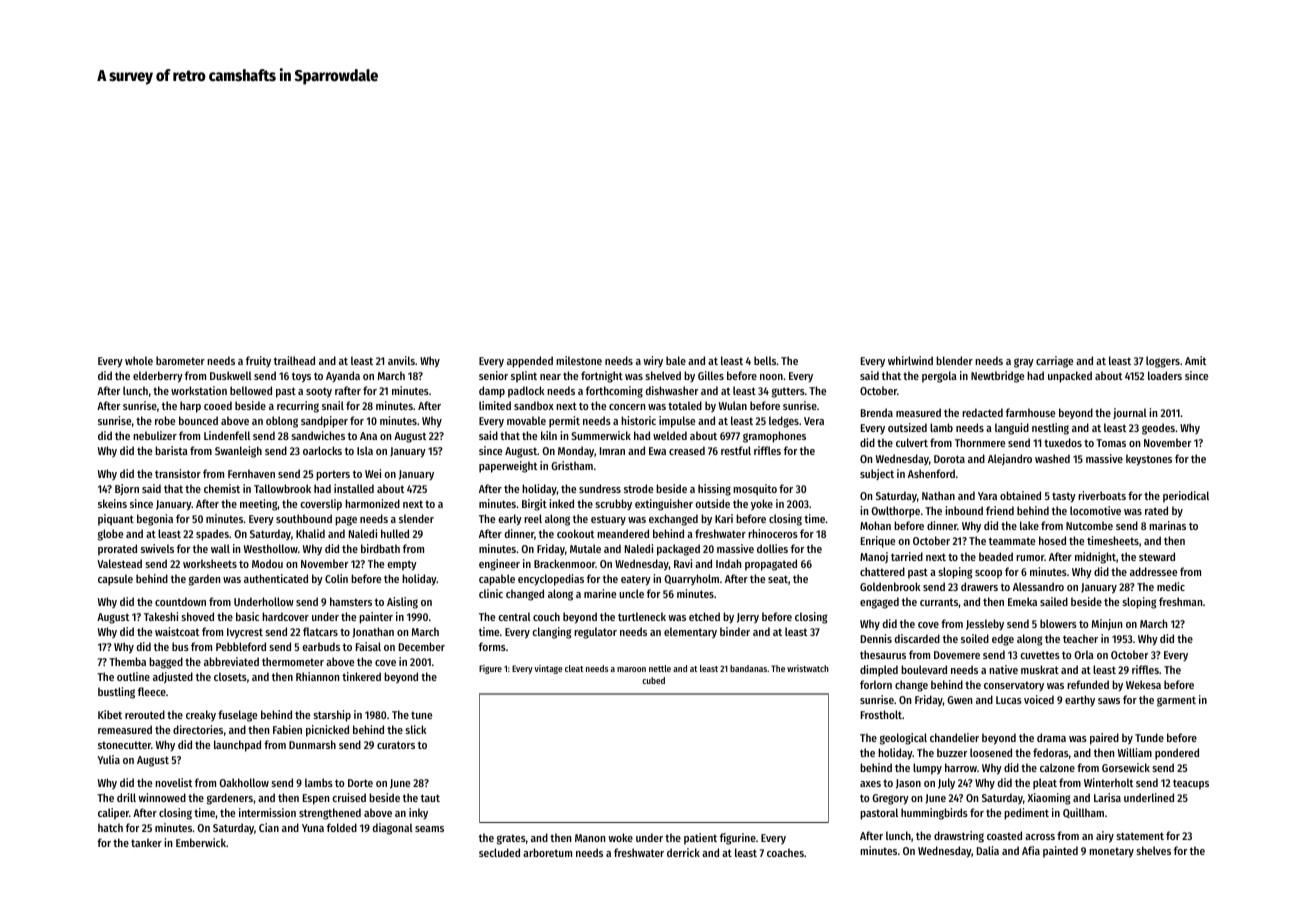 The width and height of the image is (1308, 924). Describe the element at coordinates (190, 407) in the image. I see `harp` at that location.
